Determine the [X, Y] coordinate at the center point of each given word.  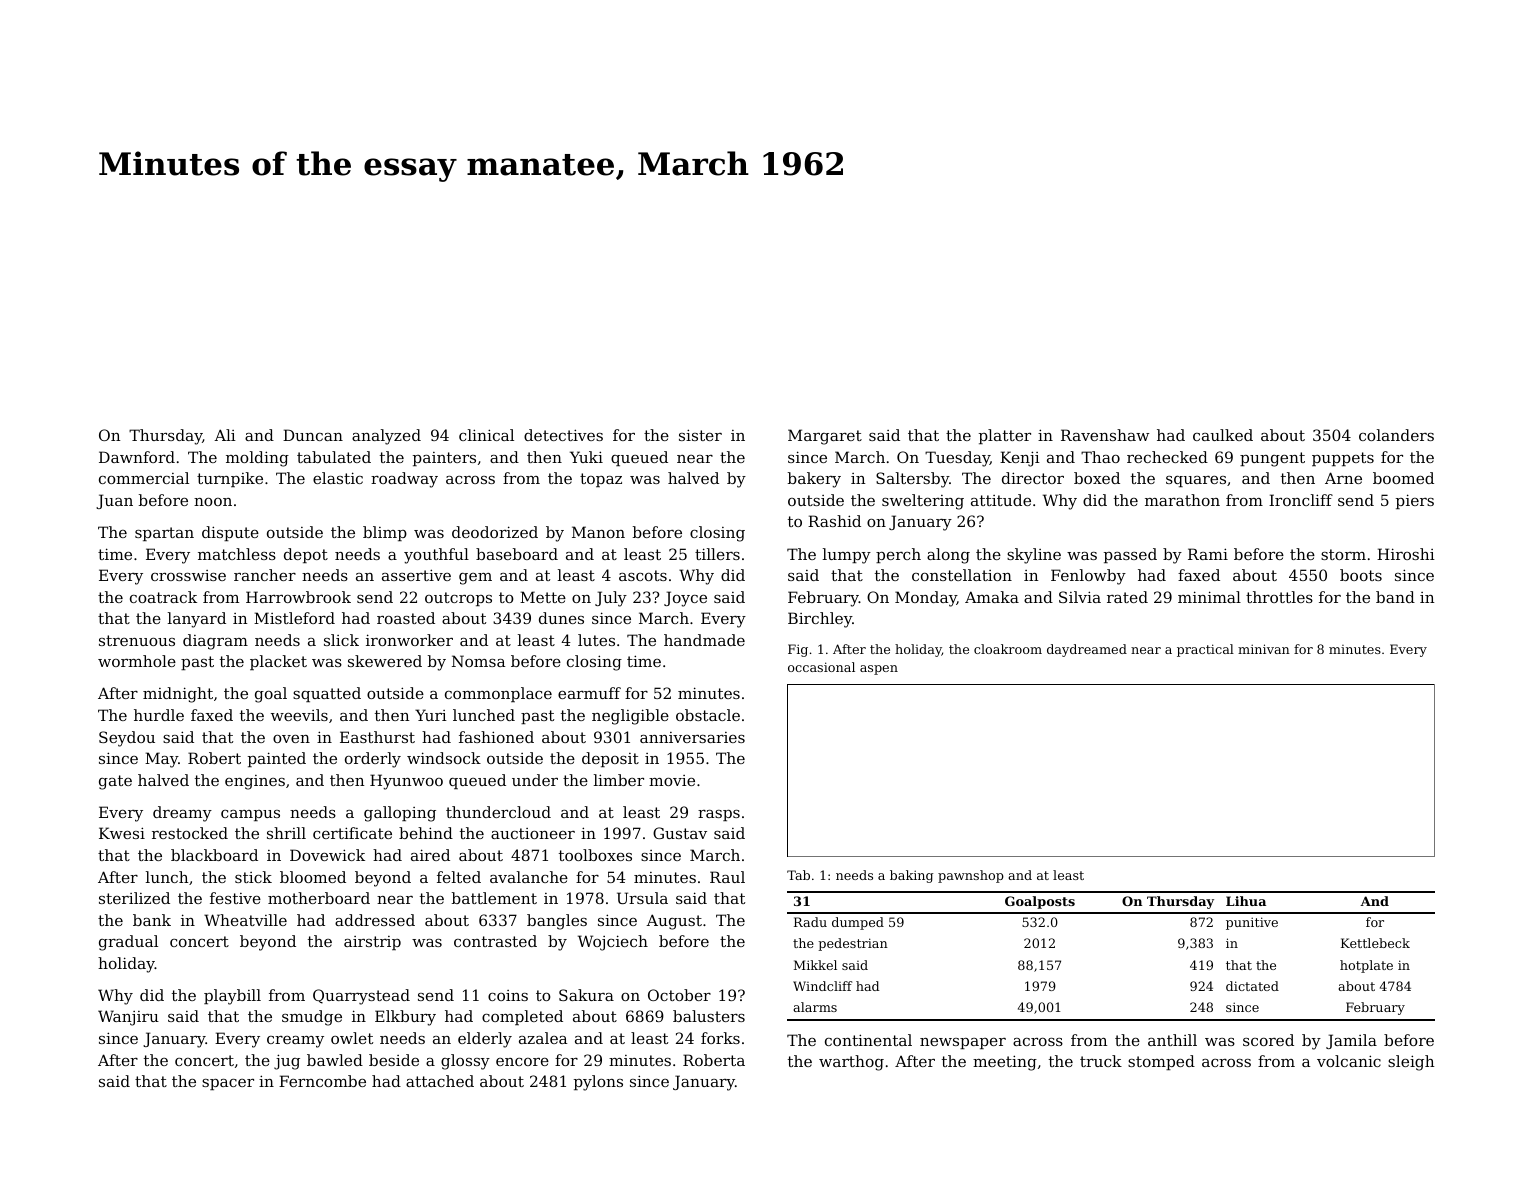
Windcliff [822, 986]
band [1395, 597]
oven [291, 739]
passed [1130, 555]
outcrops [458, 599]
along [948, 556]
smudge [312, 1018]
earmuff [589, 693]
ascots [643, 575]
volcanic [1349, 1061]
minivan [1264, 649]
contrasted [495, 941]
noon [213, 502]
